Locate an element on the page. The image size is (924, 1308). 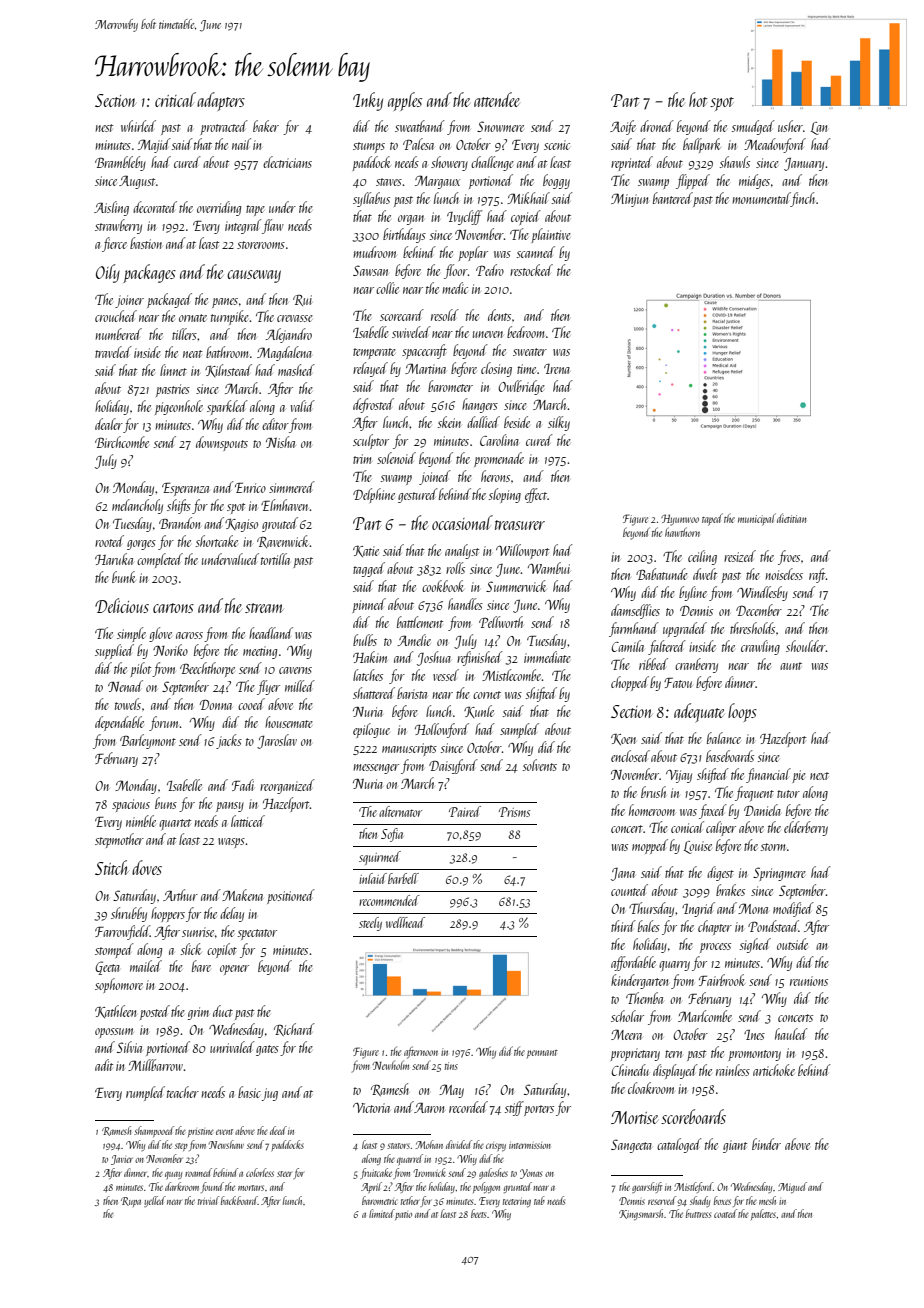
solenoid is located at coordinates (396, 458).
